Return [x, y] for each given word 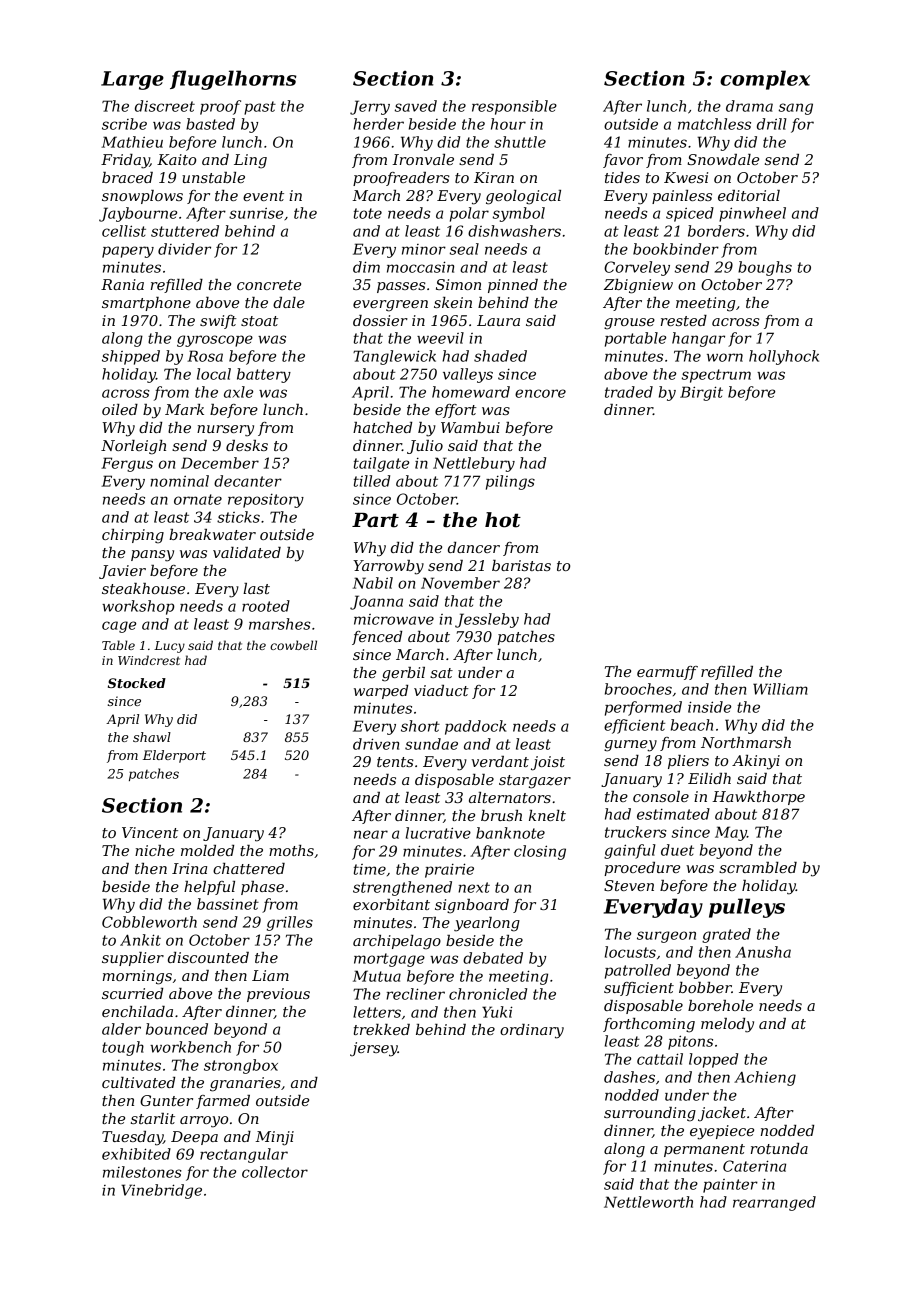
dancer [474, 547]
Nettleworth [648, 1202]
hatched [382, 427]
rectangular [244, 1155]
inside [709, 707]
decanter [248, 481]
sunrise [256, 213]
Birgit [701, 393]
